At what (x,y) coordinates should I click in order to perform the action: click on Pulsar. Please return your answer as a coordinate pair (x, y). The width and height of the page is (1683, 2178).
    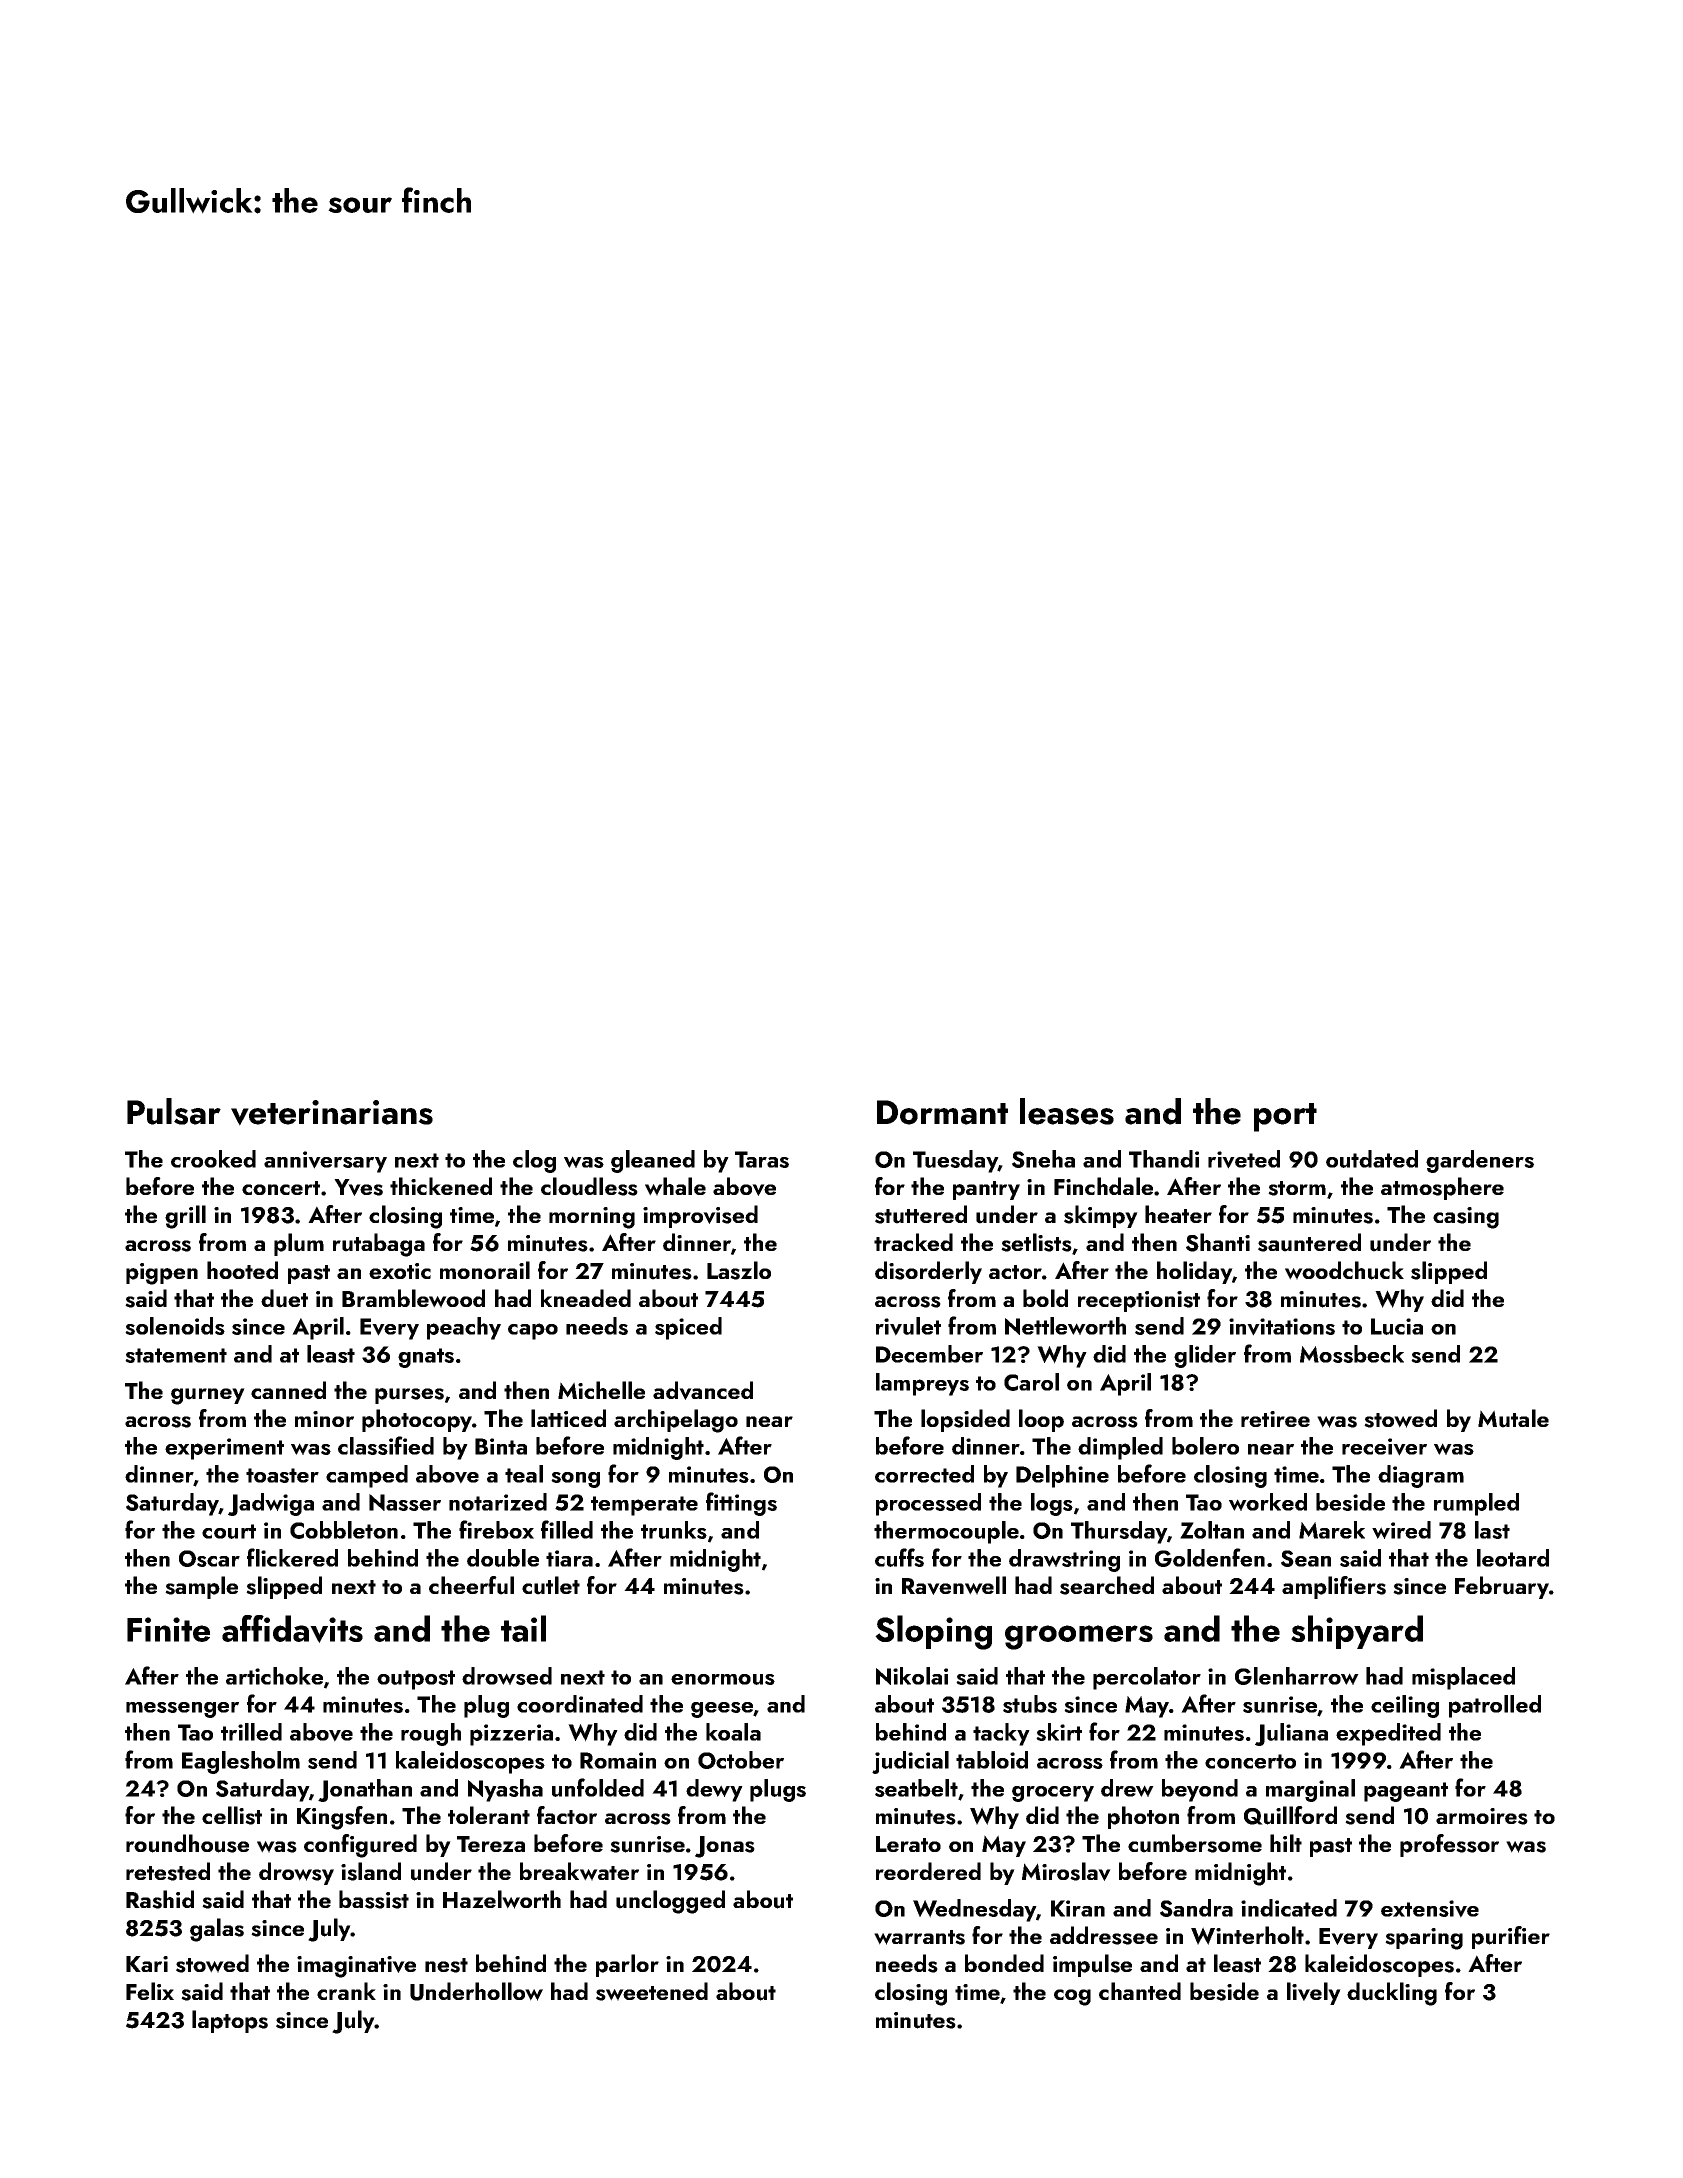
    Looking at the image, I should click on (174, 1111).
